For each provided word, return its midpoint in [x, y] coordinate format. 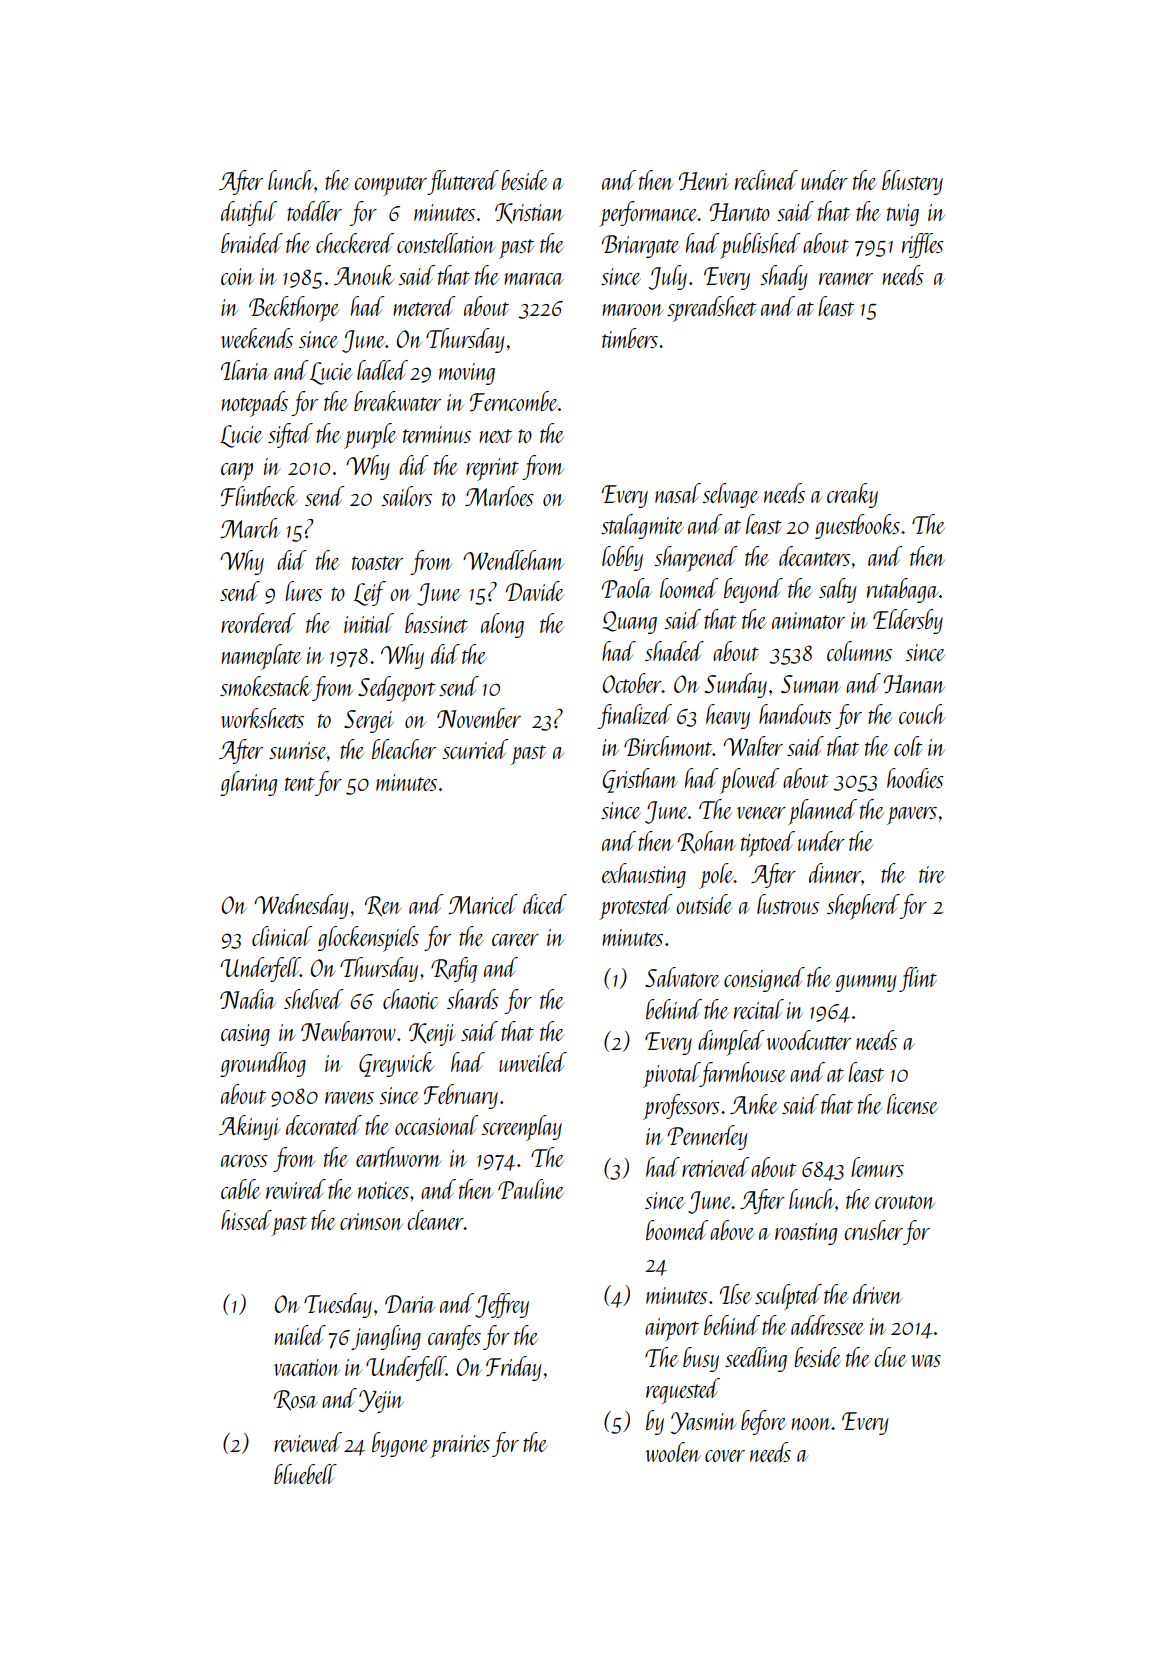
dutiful [249, 213]
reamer [846, 279]
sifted [290, 435]
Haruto [739, 212]
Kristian [529, 213]
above [732, 1230]
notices [383, 1190]
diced [545, 904]
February [461, 1096]
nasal [678, 493]
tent [300, 784]
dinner [835, 873]
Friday [514, 1368]
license [912, 1104]
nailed [300, 1335]
